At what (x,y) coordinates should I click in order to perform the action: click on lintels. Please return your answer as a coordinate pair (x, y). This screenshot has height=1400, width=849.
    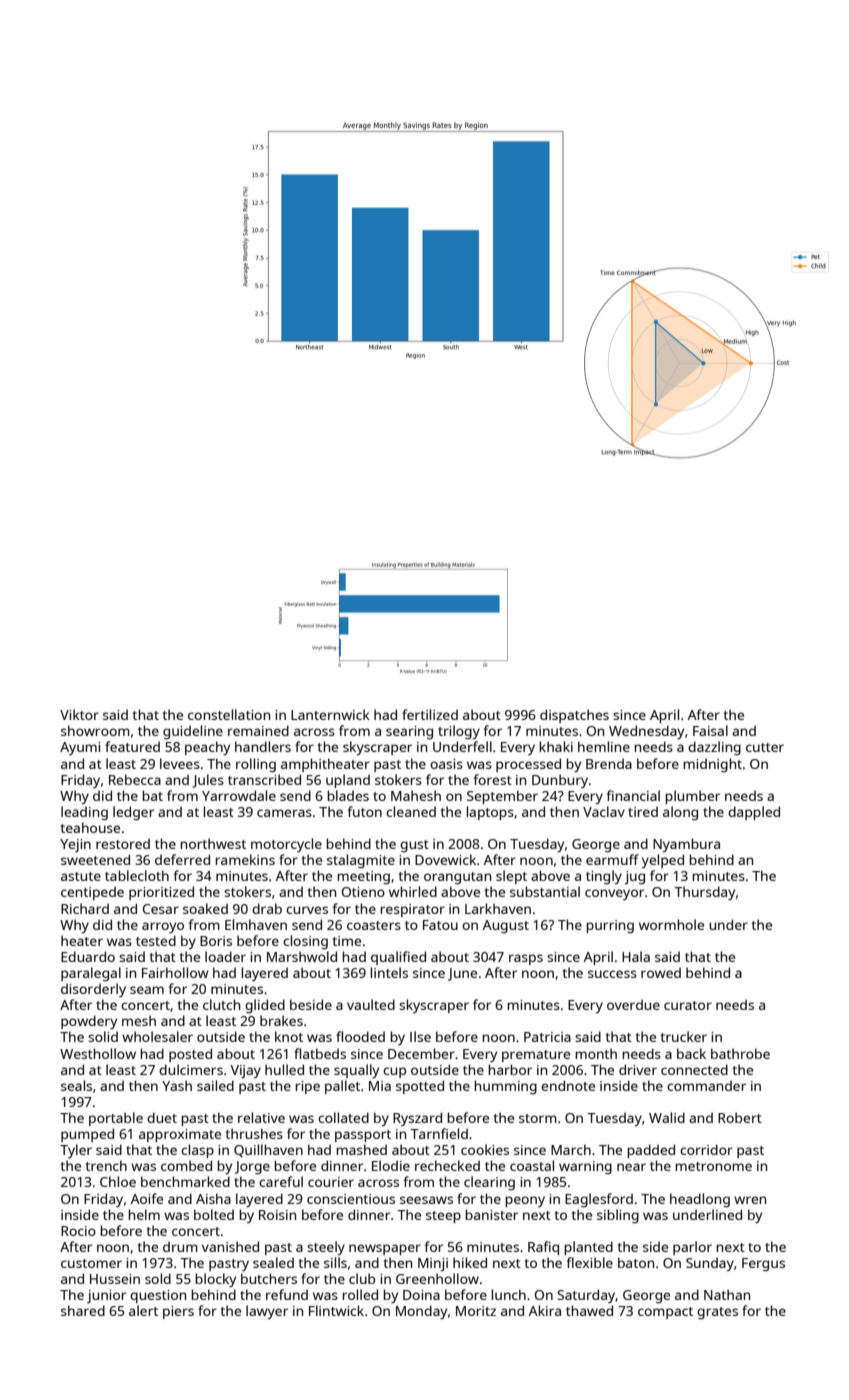
    Looking at the image, I should click on (389, 972).
